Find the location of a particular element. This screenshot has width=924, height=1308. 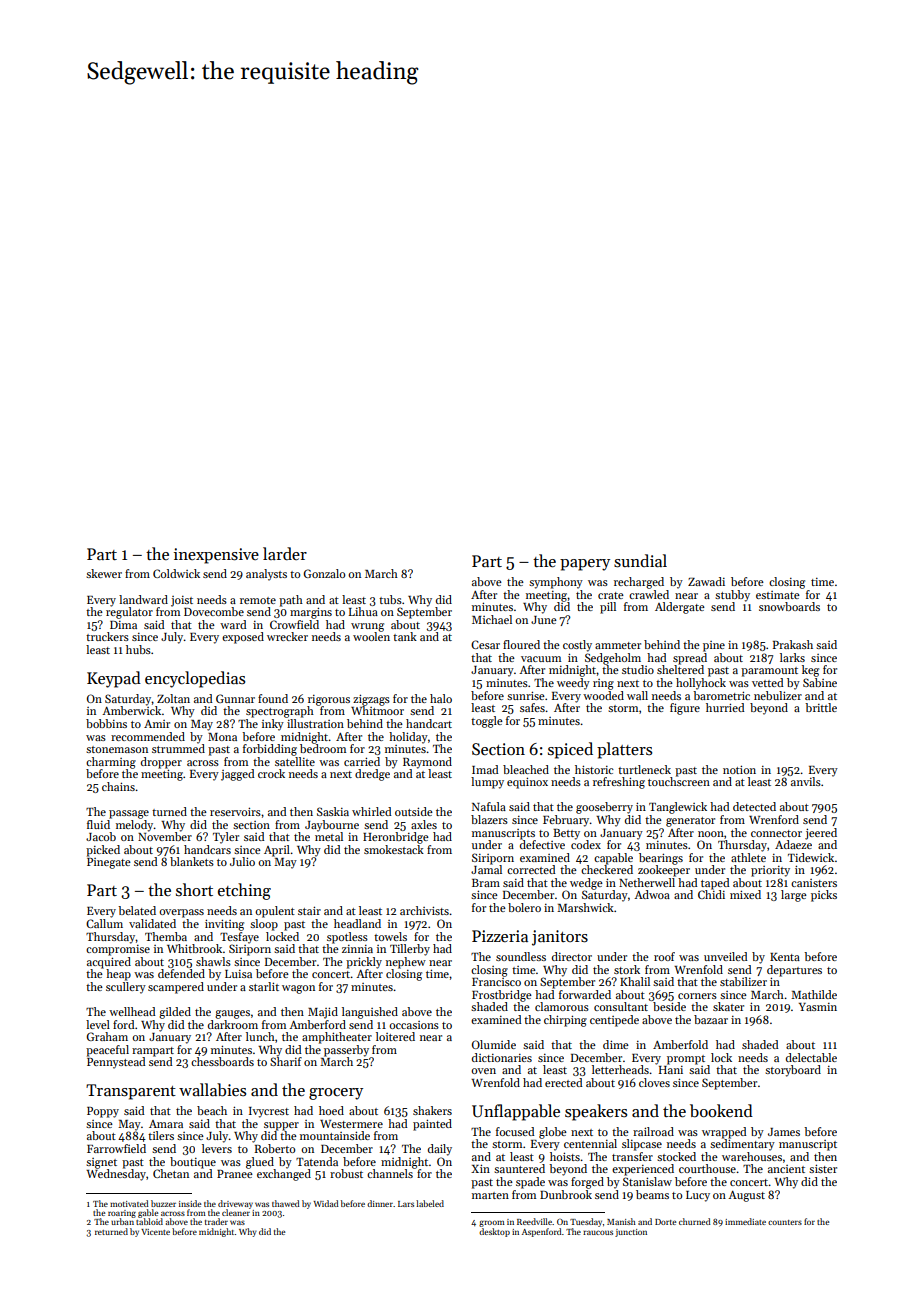

Imad is located at coordinates (485, 769).
